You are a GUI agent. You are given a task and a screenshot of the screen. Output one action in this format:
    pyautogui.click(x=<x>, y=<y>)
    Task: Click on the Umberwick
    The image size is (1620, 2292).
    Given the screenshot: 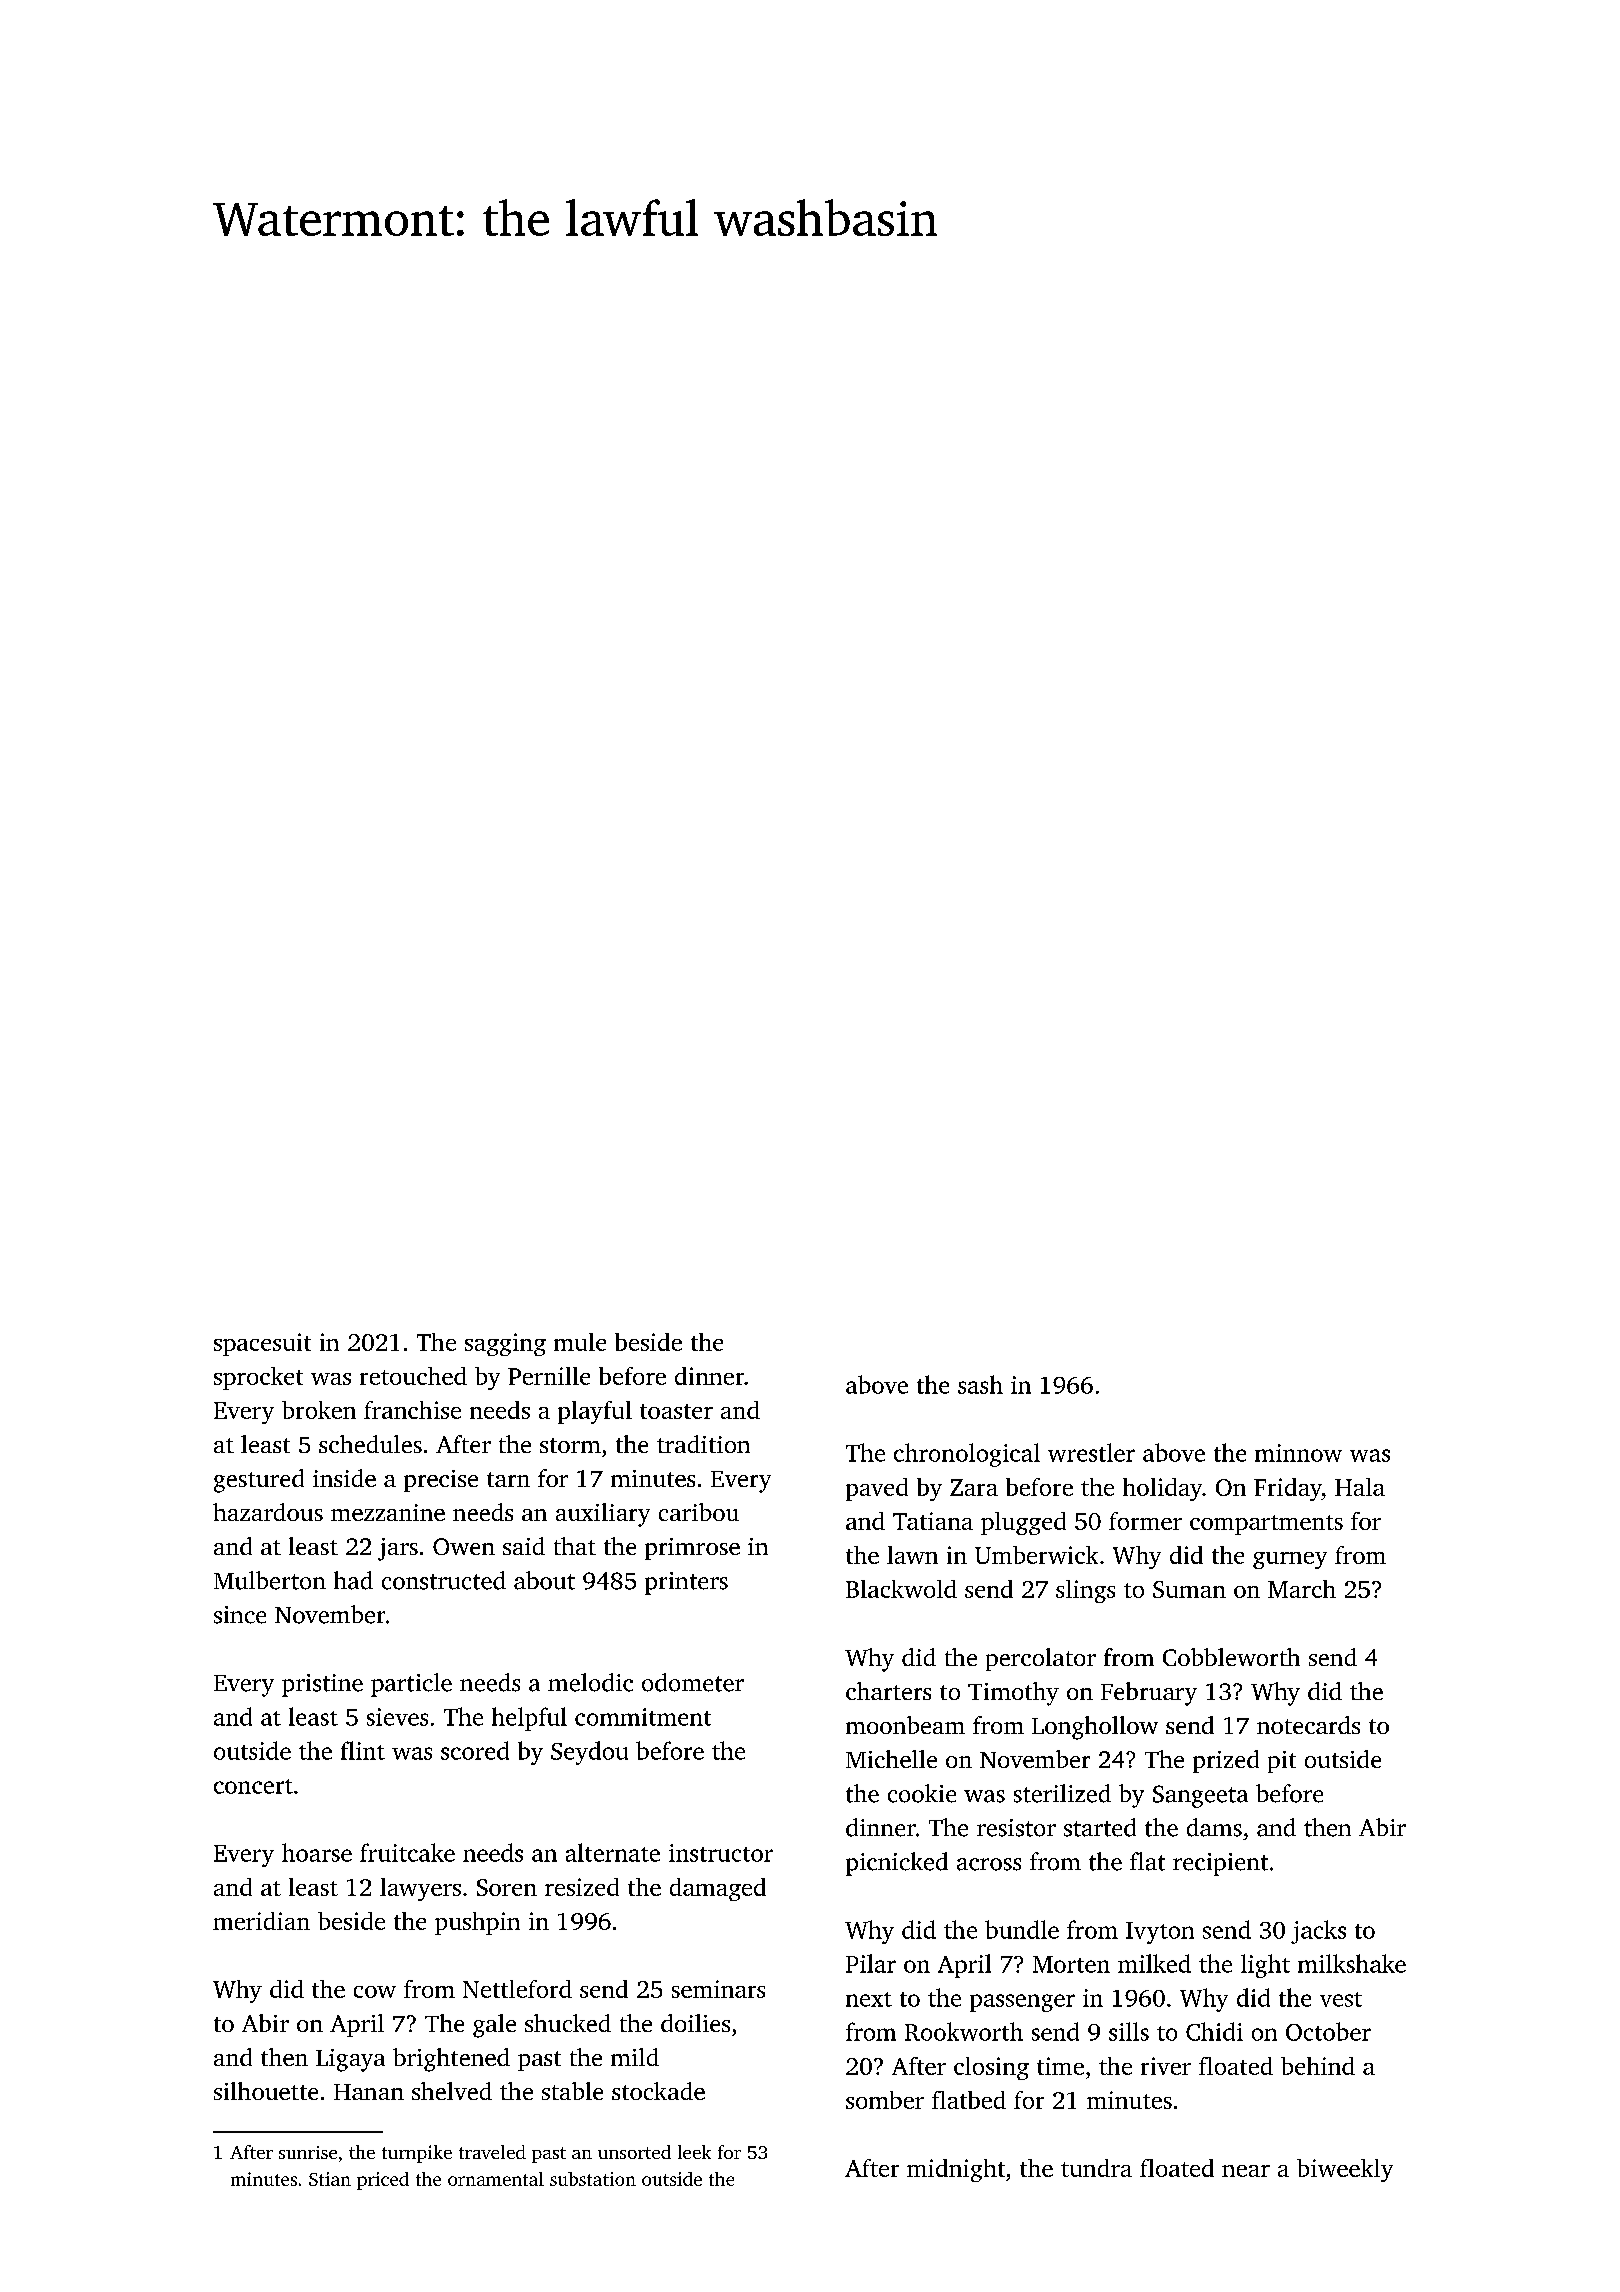 What is the action you would take?
    pyautogui.click(x=1036, y=1555)
